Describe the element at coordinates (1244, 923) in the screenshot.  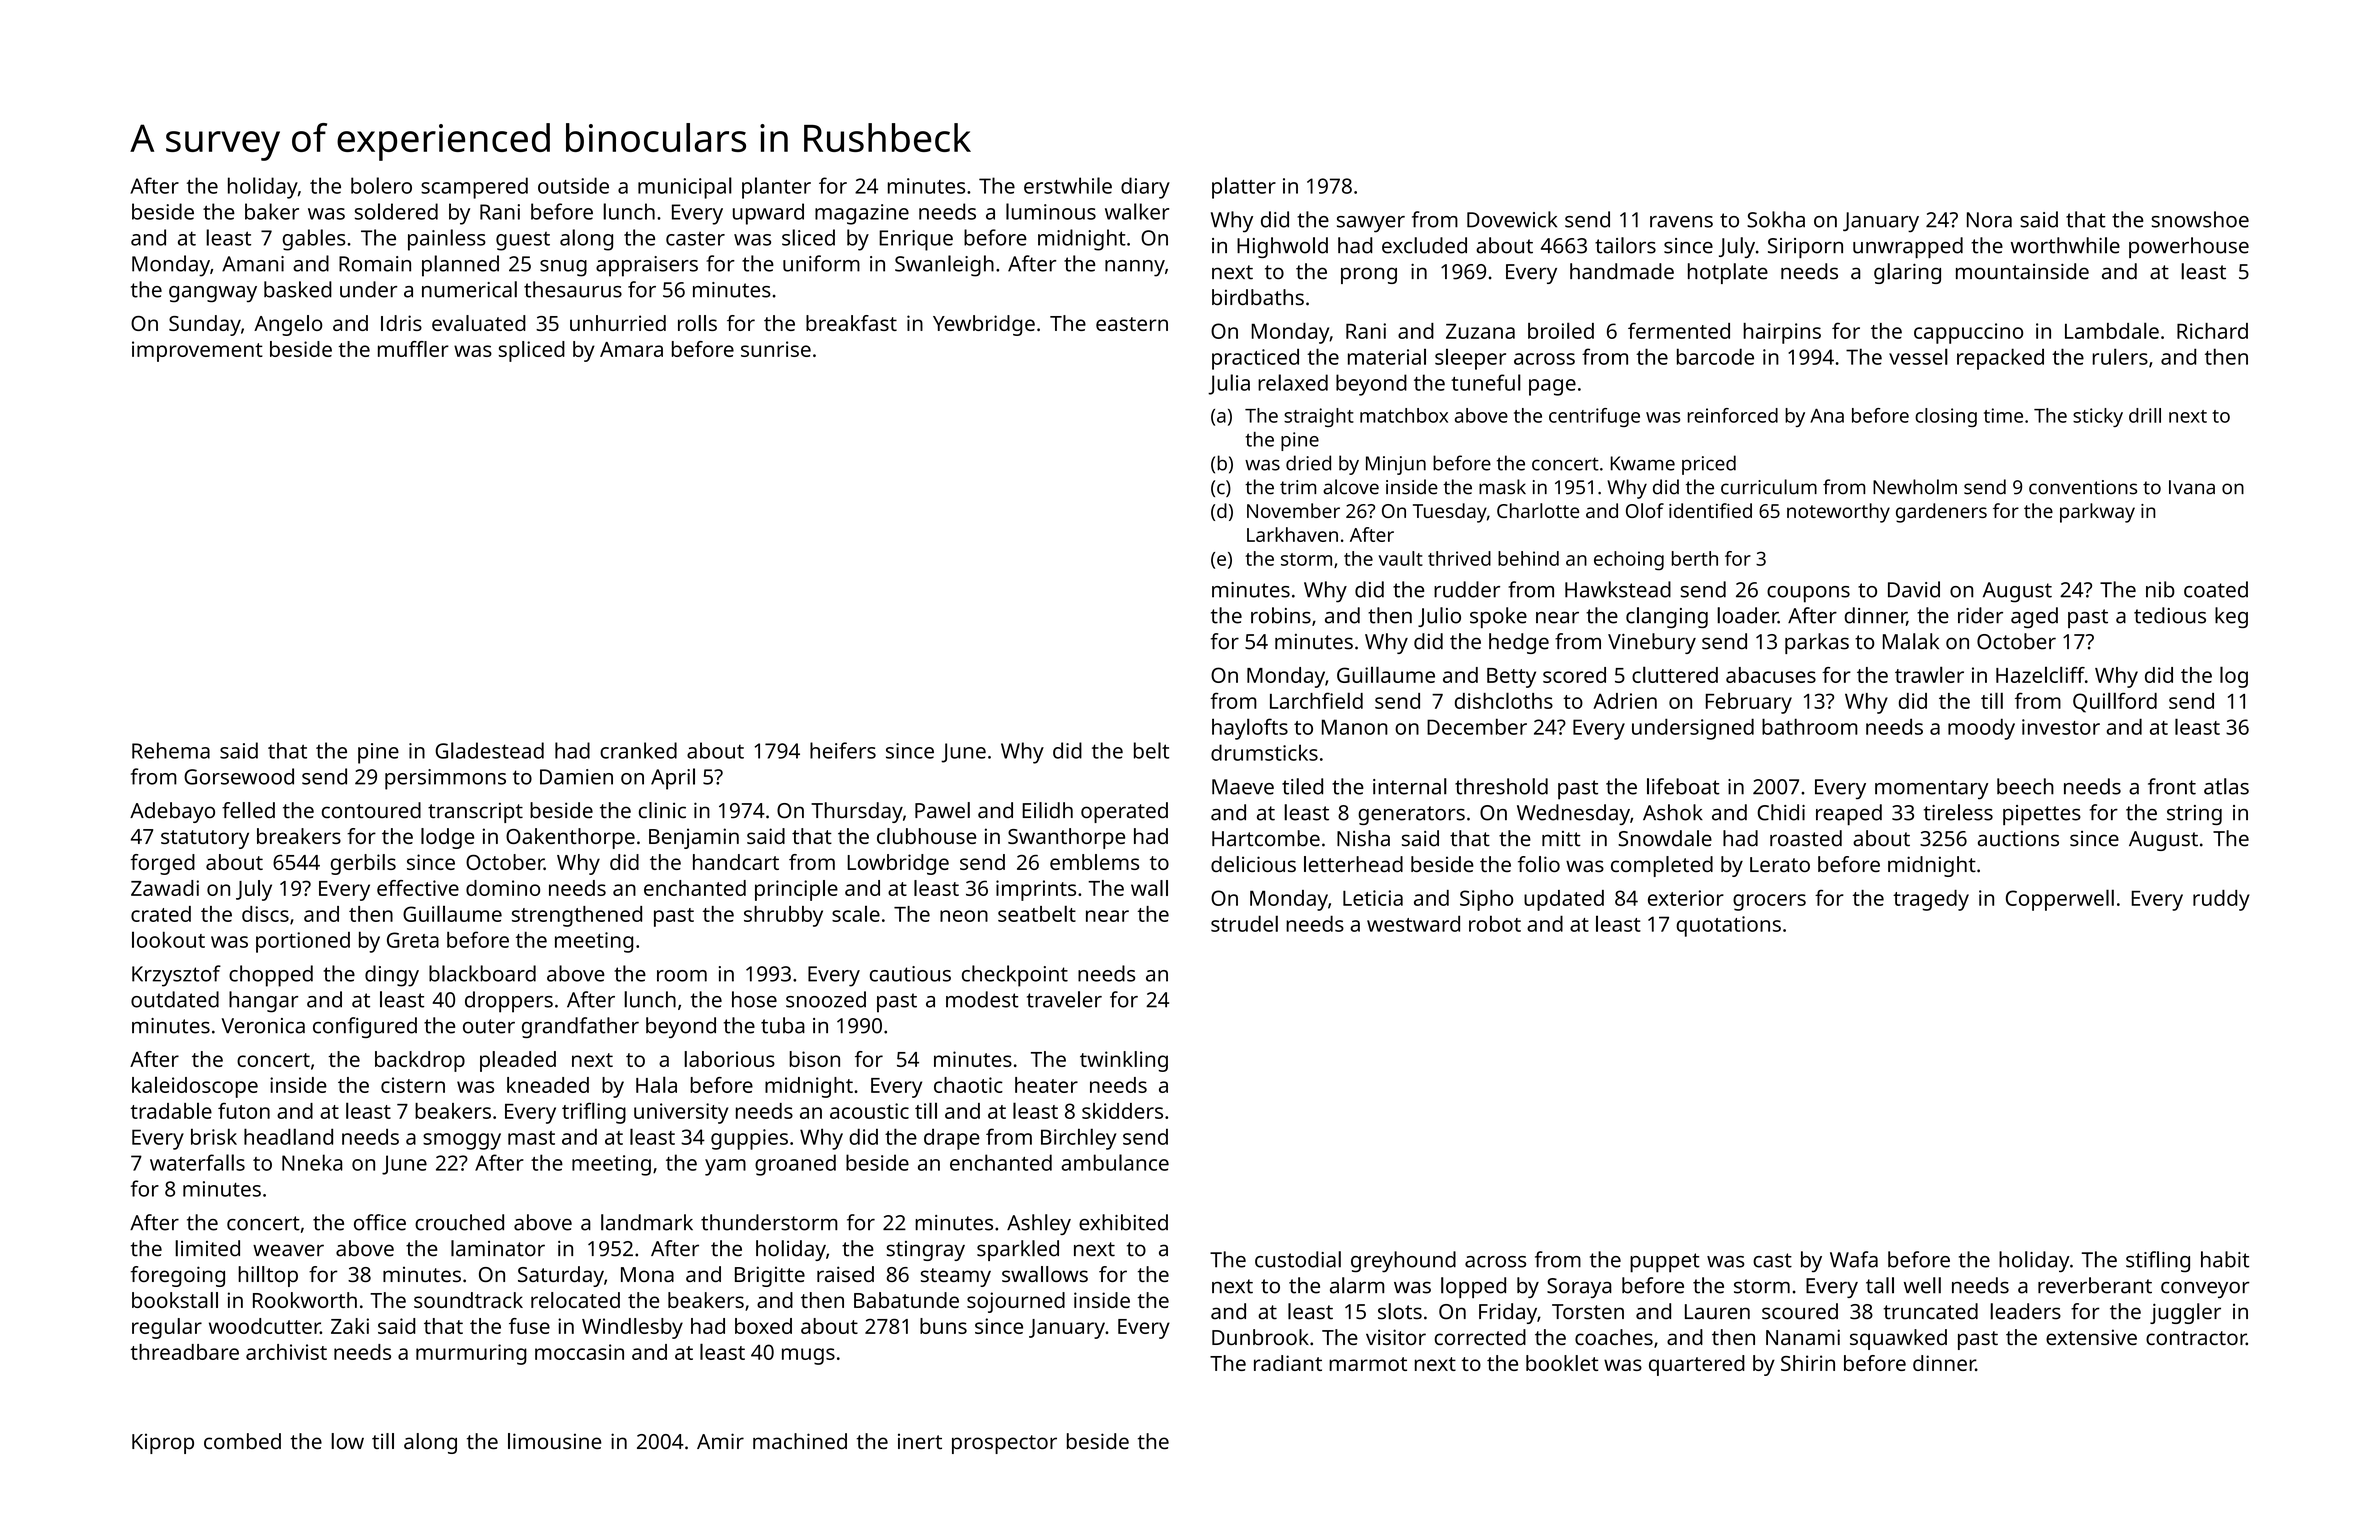
I see `strudel` at that location.
